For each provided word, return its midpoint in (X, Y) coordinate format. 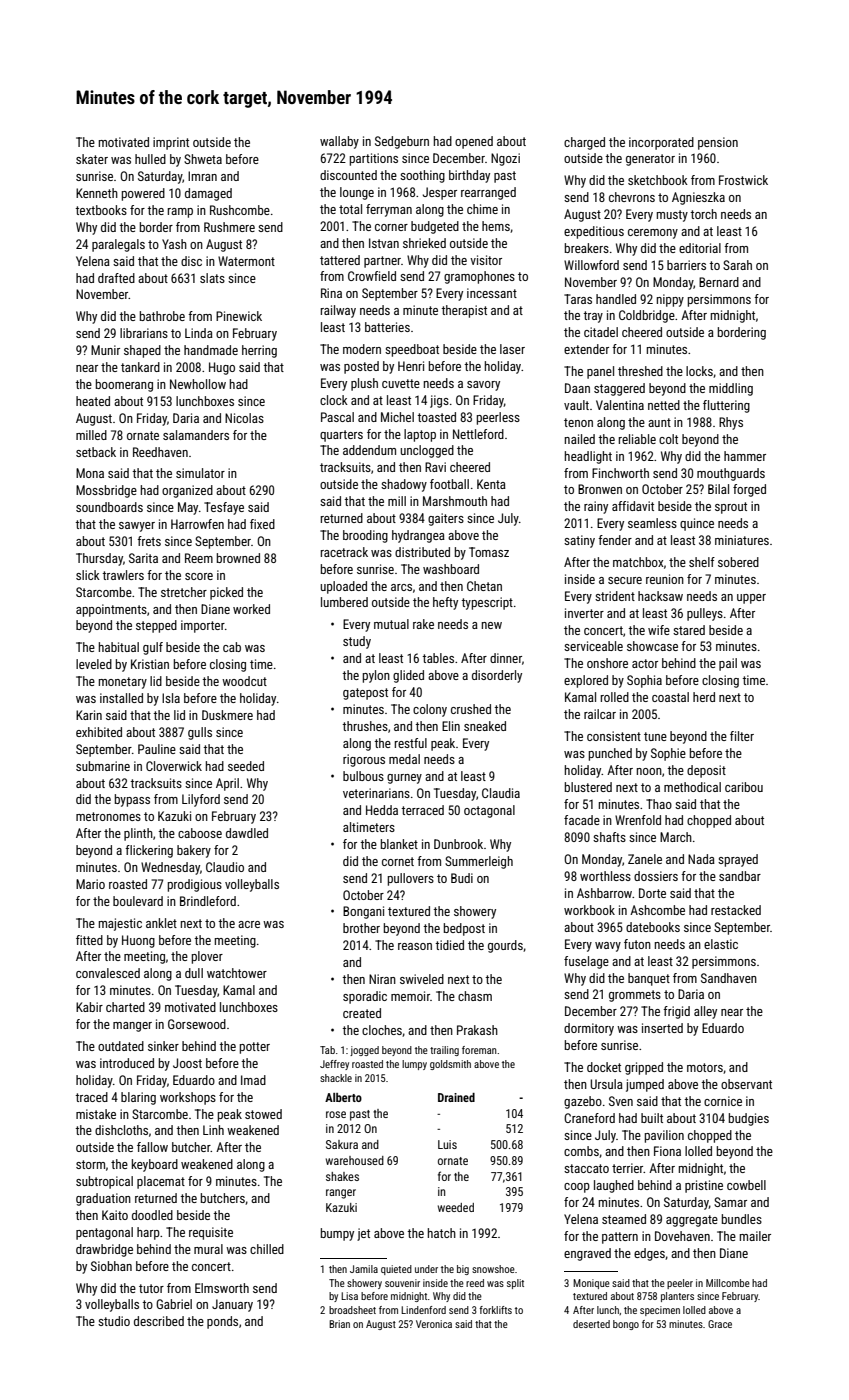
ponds (222, 1322)
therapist (464, 311)
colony (430, 710)
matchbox (638, 562)
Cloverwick (174, 766)
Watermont (246, 261)
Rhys (731, 423)
